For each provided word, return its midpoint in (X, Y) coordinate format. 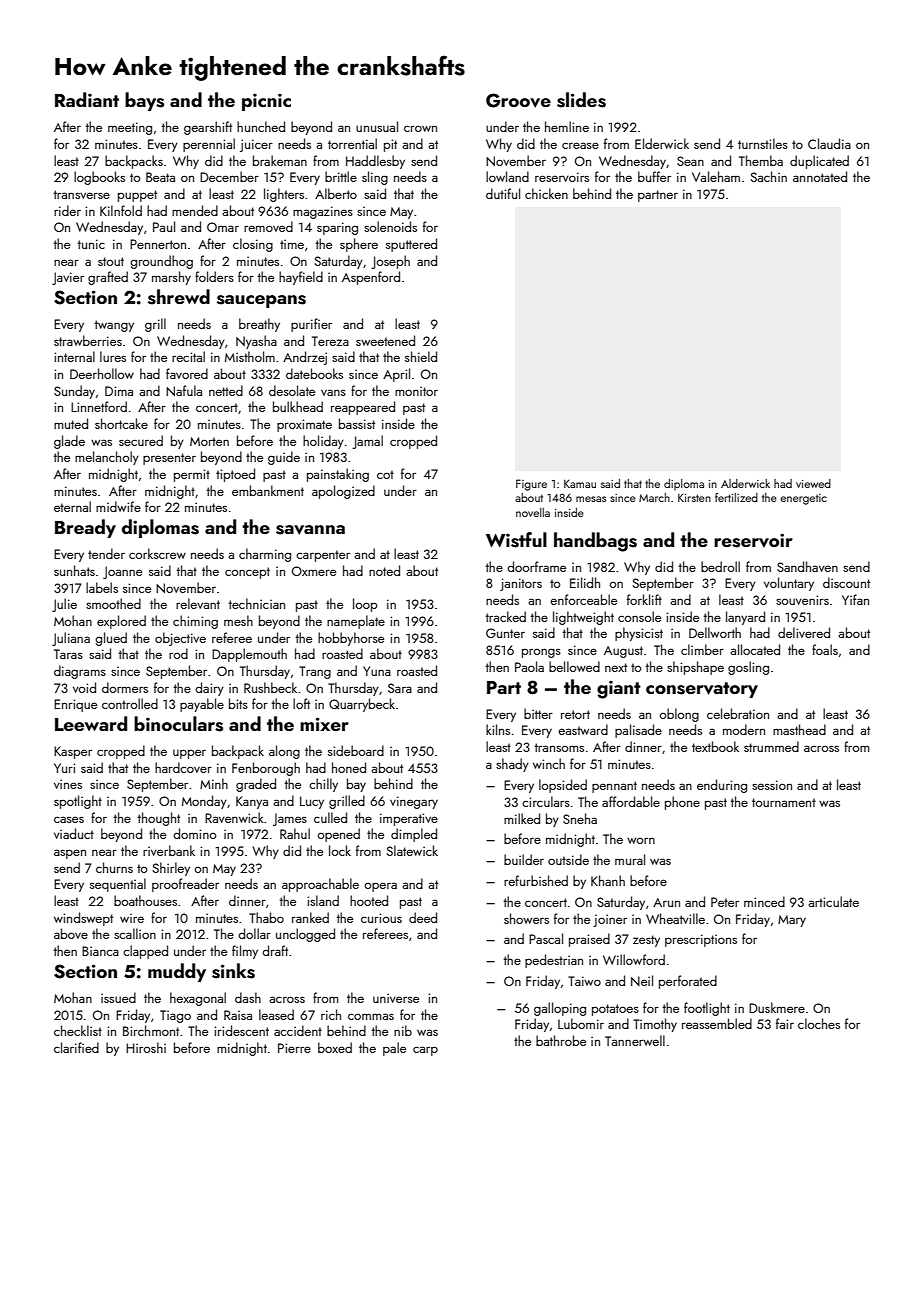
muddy (177, 972)
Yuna (377, 671)
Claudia (829, 143)
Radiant (87, 99)
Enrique (75, 705)
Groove (518, 100)
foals (825, 649)
